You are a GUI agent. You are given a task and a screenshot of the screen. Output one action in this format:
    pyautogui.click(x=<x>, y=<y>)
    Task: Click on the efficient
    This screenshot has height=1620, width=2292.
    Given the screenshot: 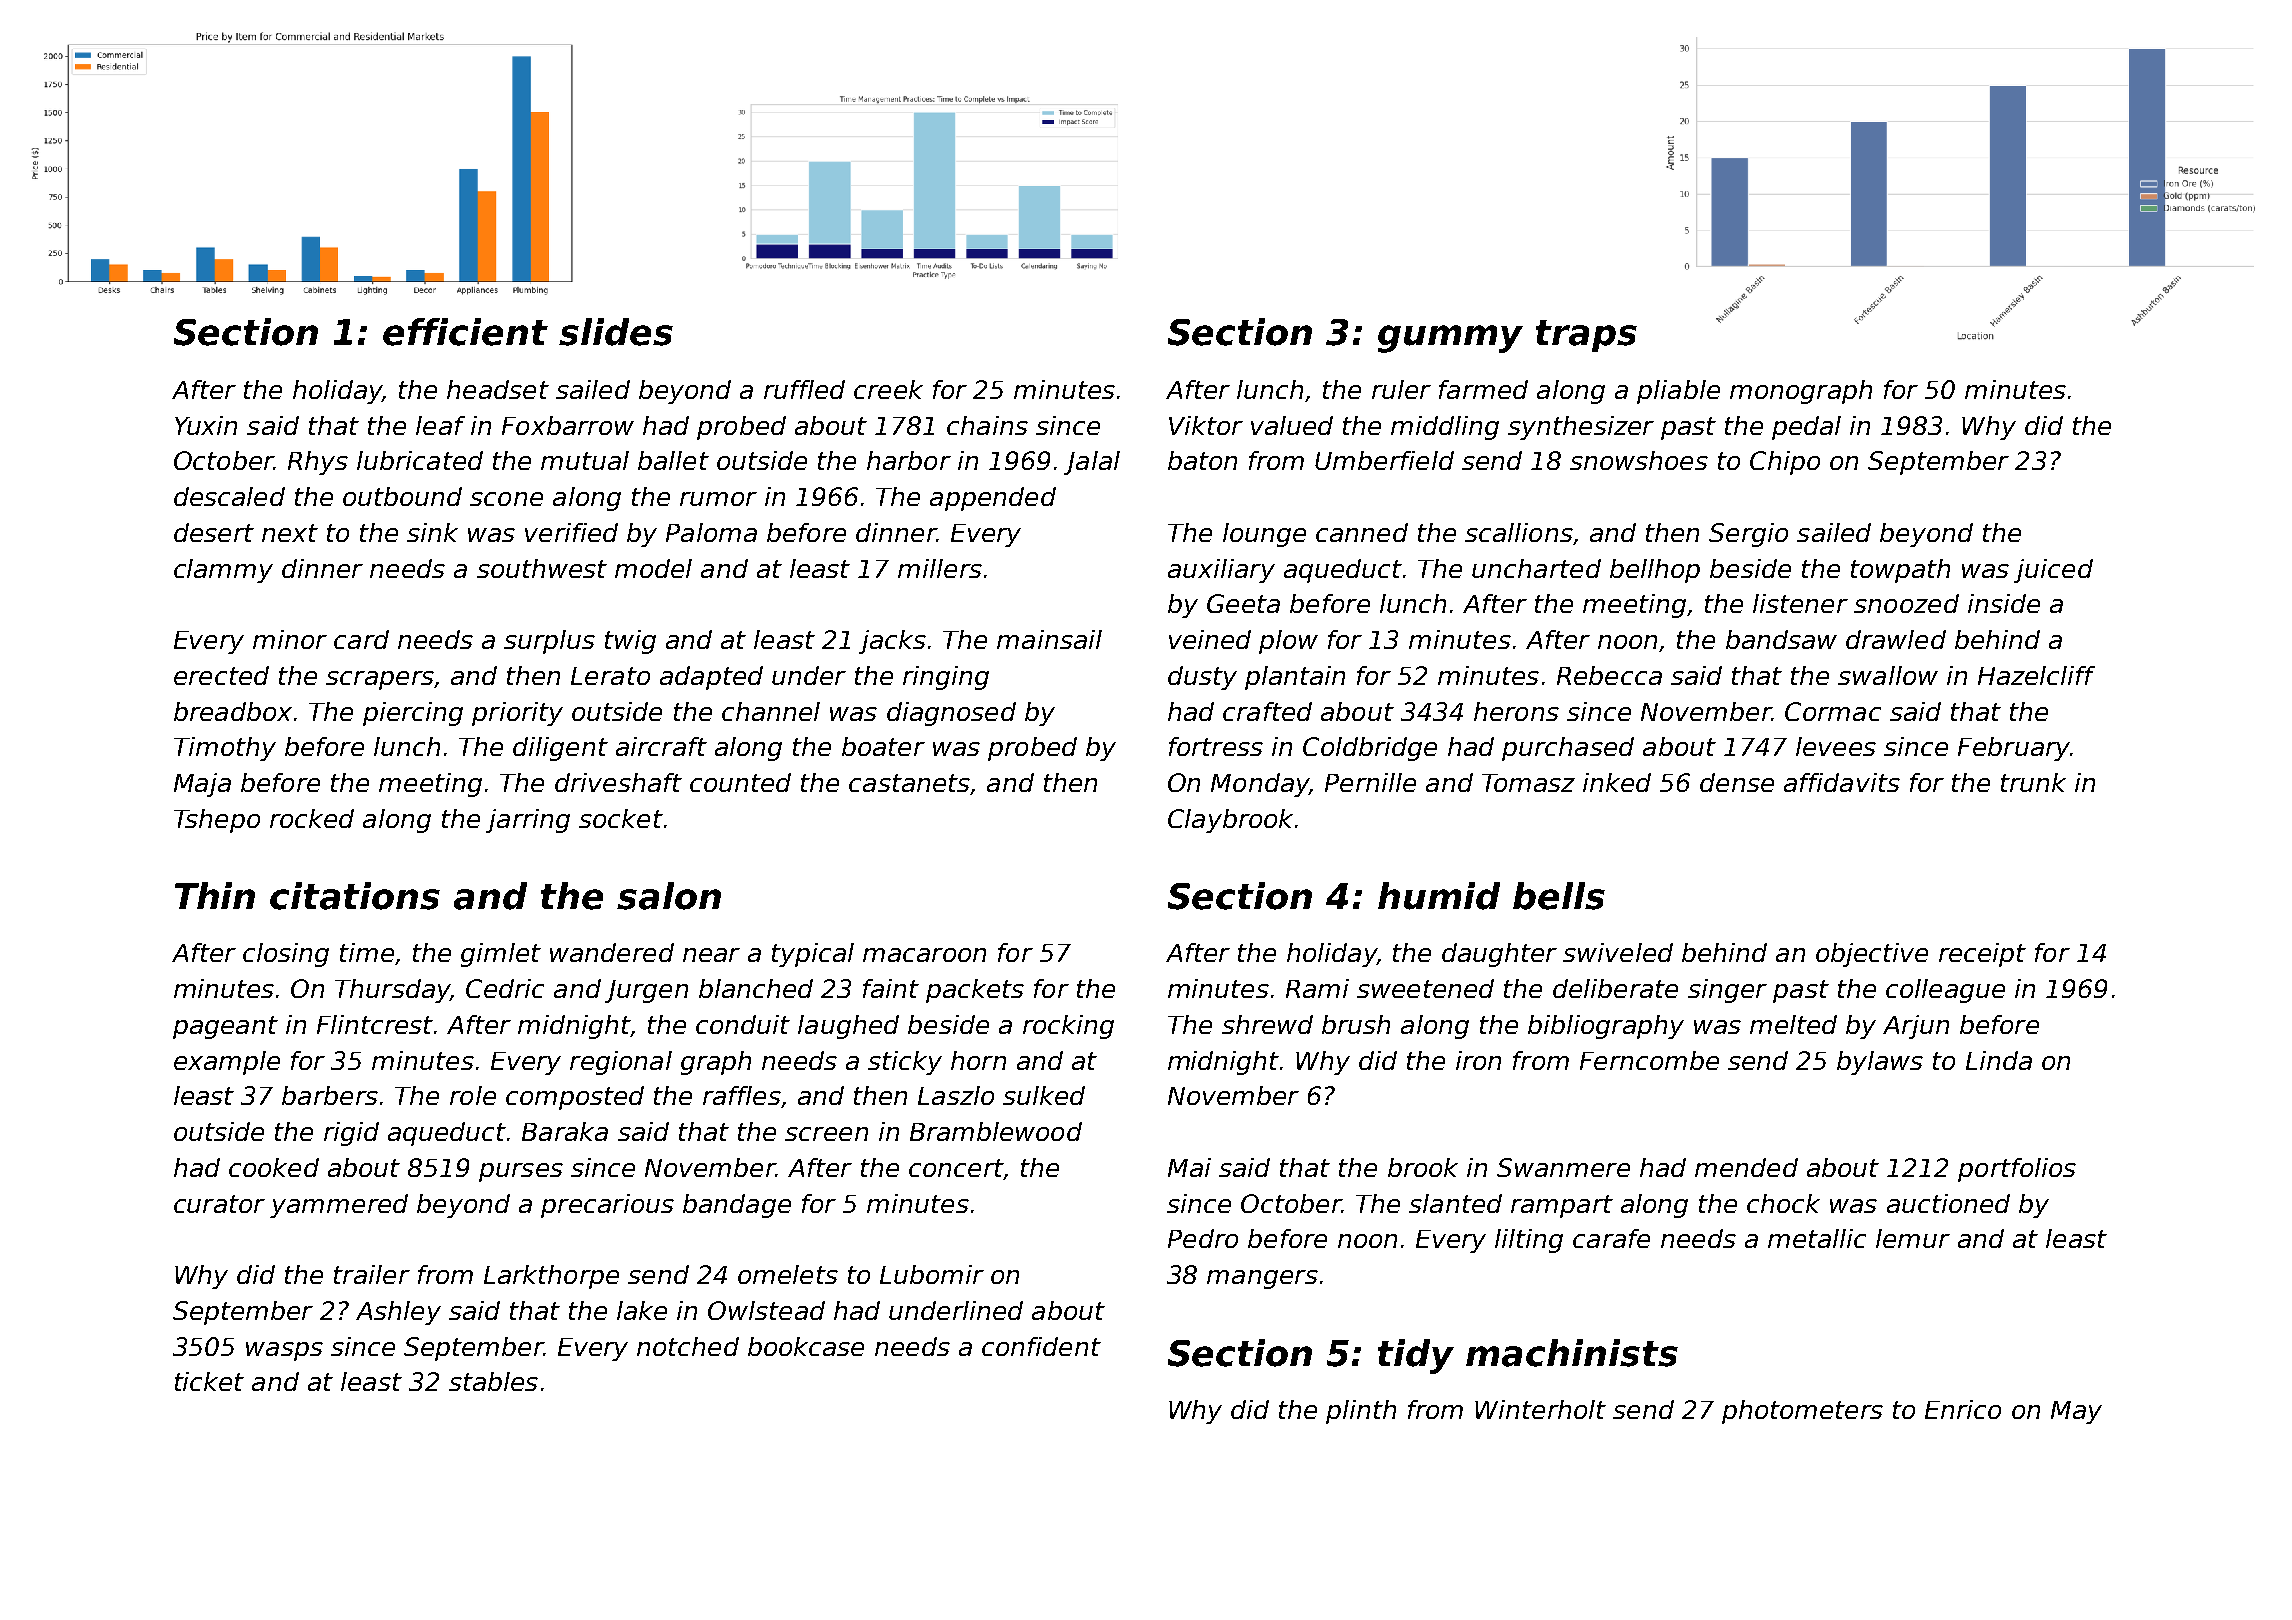 What is the action you would take?
    pyautogui.click(x=465, y=332)
